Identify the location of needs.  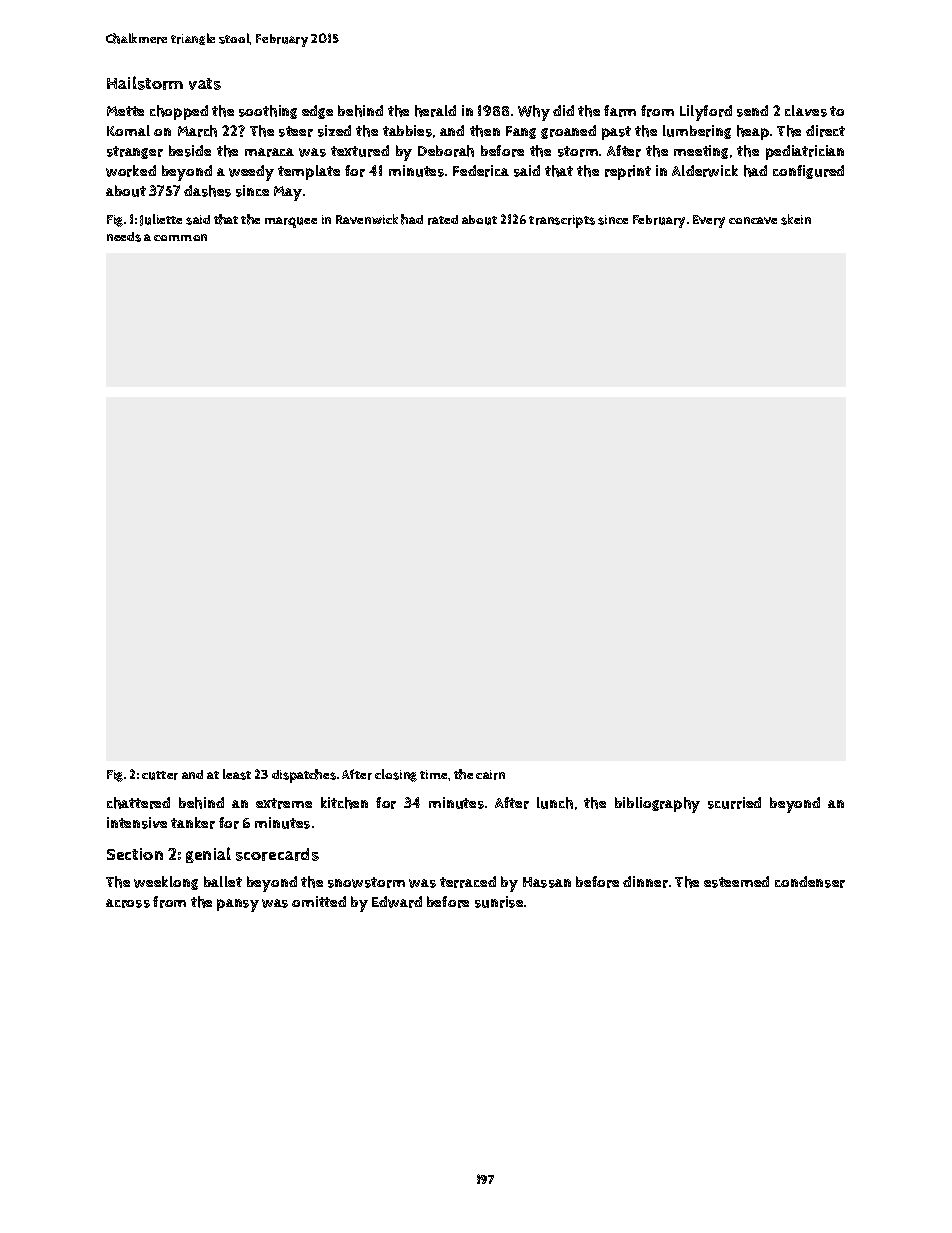
(124, 237).
